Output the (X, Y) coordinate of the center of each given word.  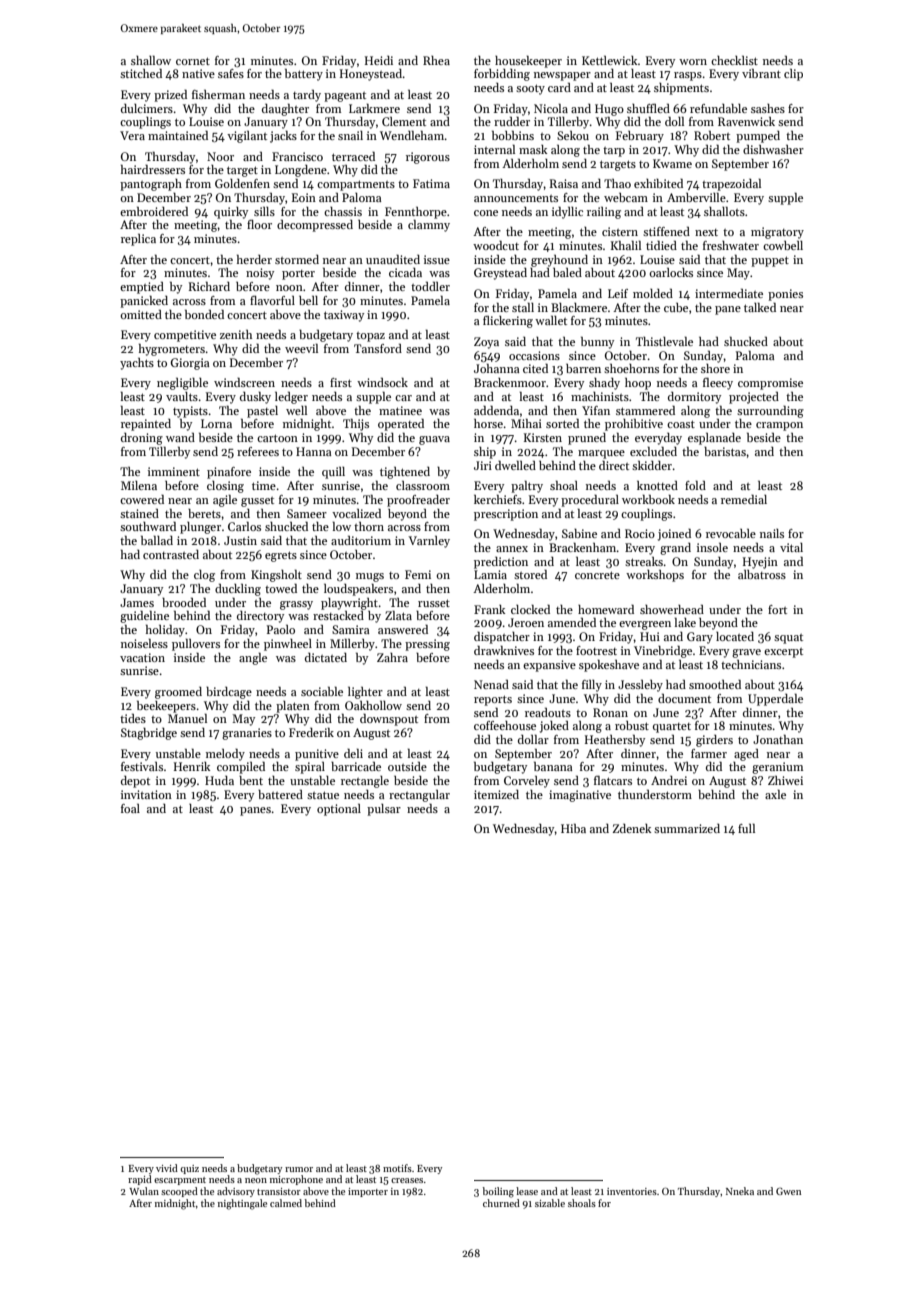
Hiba (573, 828)
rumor (299, 1169)
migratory (777, 233)
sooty (530, 89)
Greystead (500, 274)
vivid (167, 1168)
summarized (687, 828)
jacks (283, 137)
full (746, 828)
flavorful (272, 300)
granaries (247, 734)
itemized (496, 794)
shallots (724, 211)
